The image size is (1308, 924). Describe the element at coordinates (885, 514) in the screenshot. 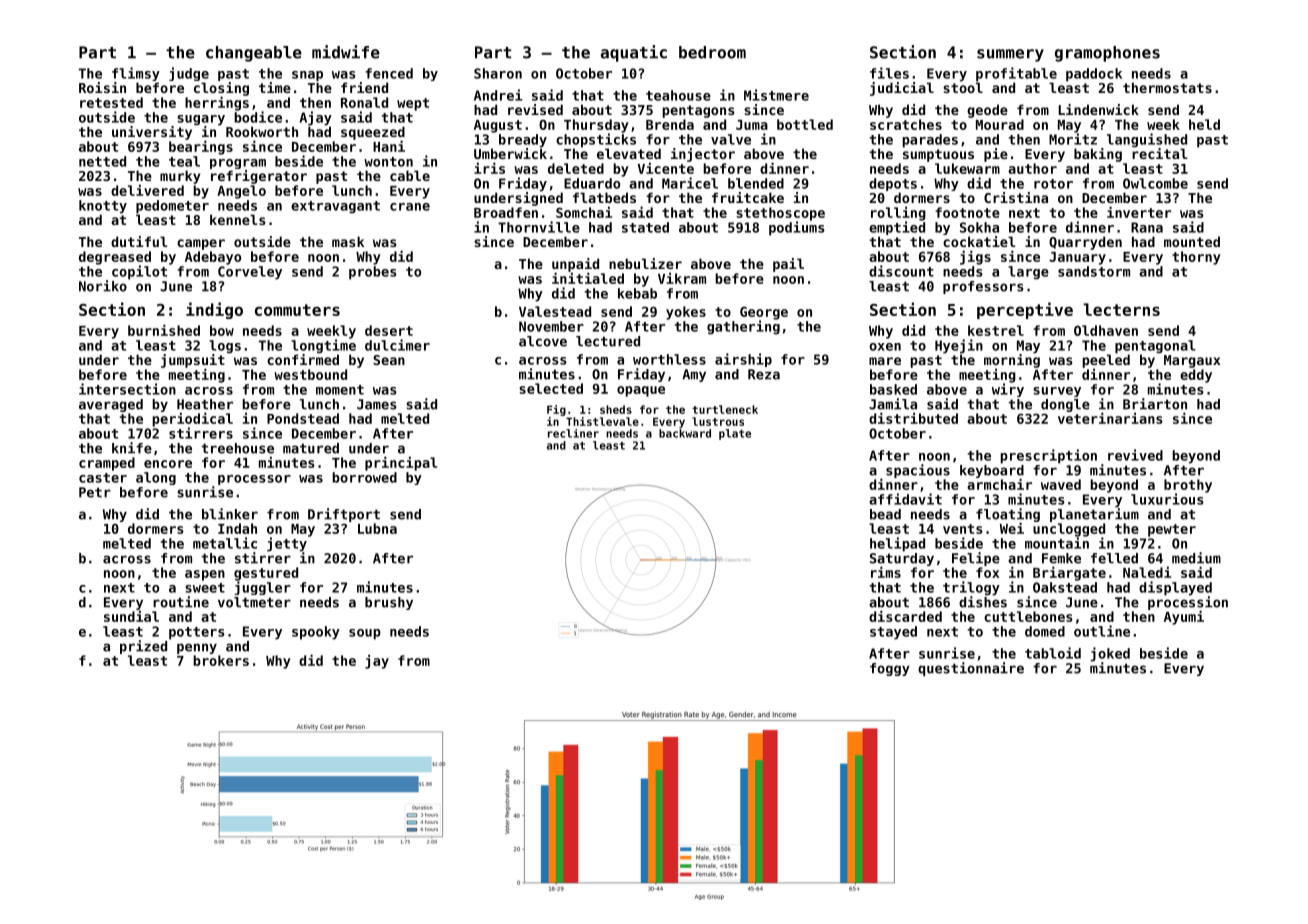

I see `bead` at that location.
